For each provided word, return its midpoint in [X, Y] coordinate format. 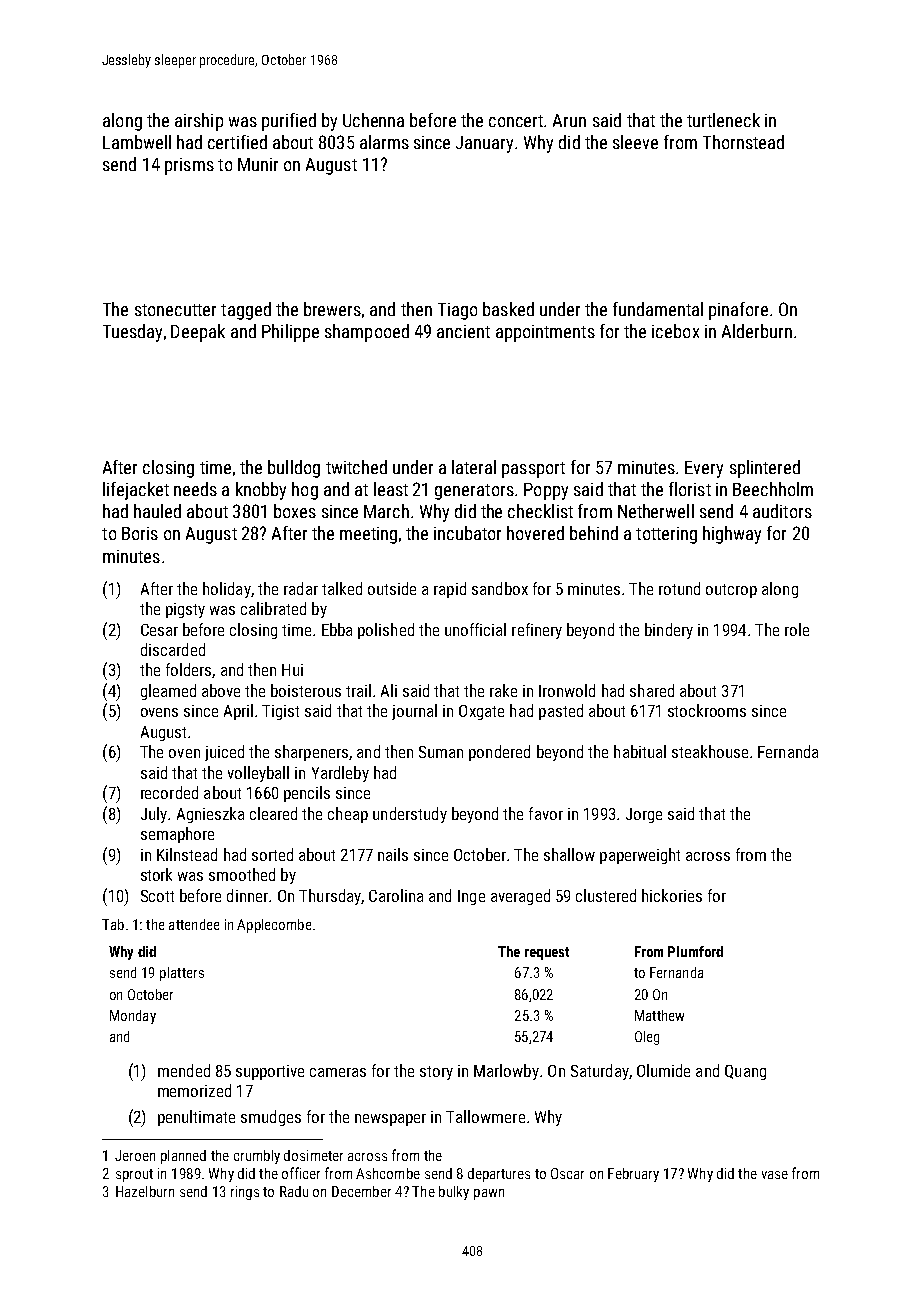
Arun [569, 120]
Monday [133, 1017]
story [436, 1073]
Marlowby [506, 1072]
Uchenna [373, 120]
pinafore [738, 311]
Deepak [198, 333]
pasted [561, 712]
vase [775, 1175]
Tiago [457, 311]
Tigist [280, 712]
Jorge [644, 815]
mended [184, 1070]
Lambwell [137, 142]
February [633, 1175]
